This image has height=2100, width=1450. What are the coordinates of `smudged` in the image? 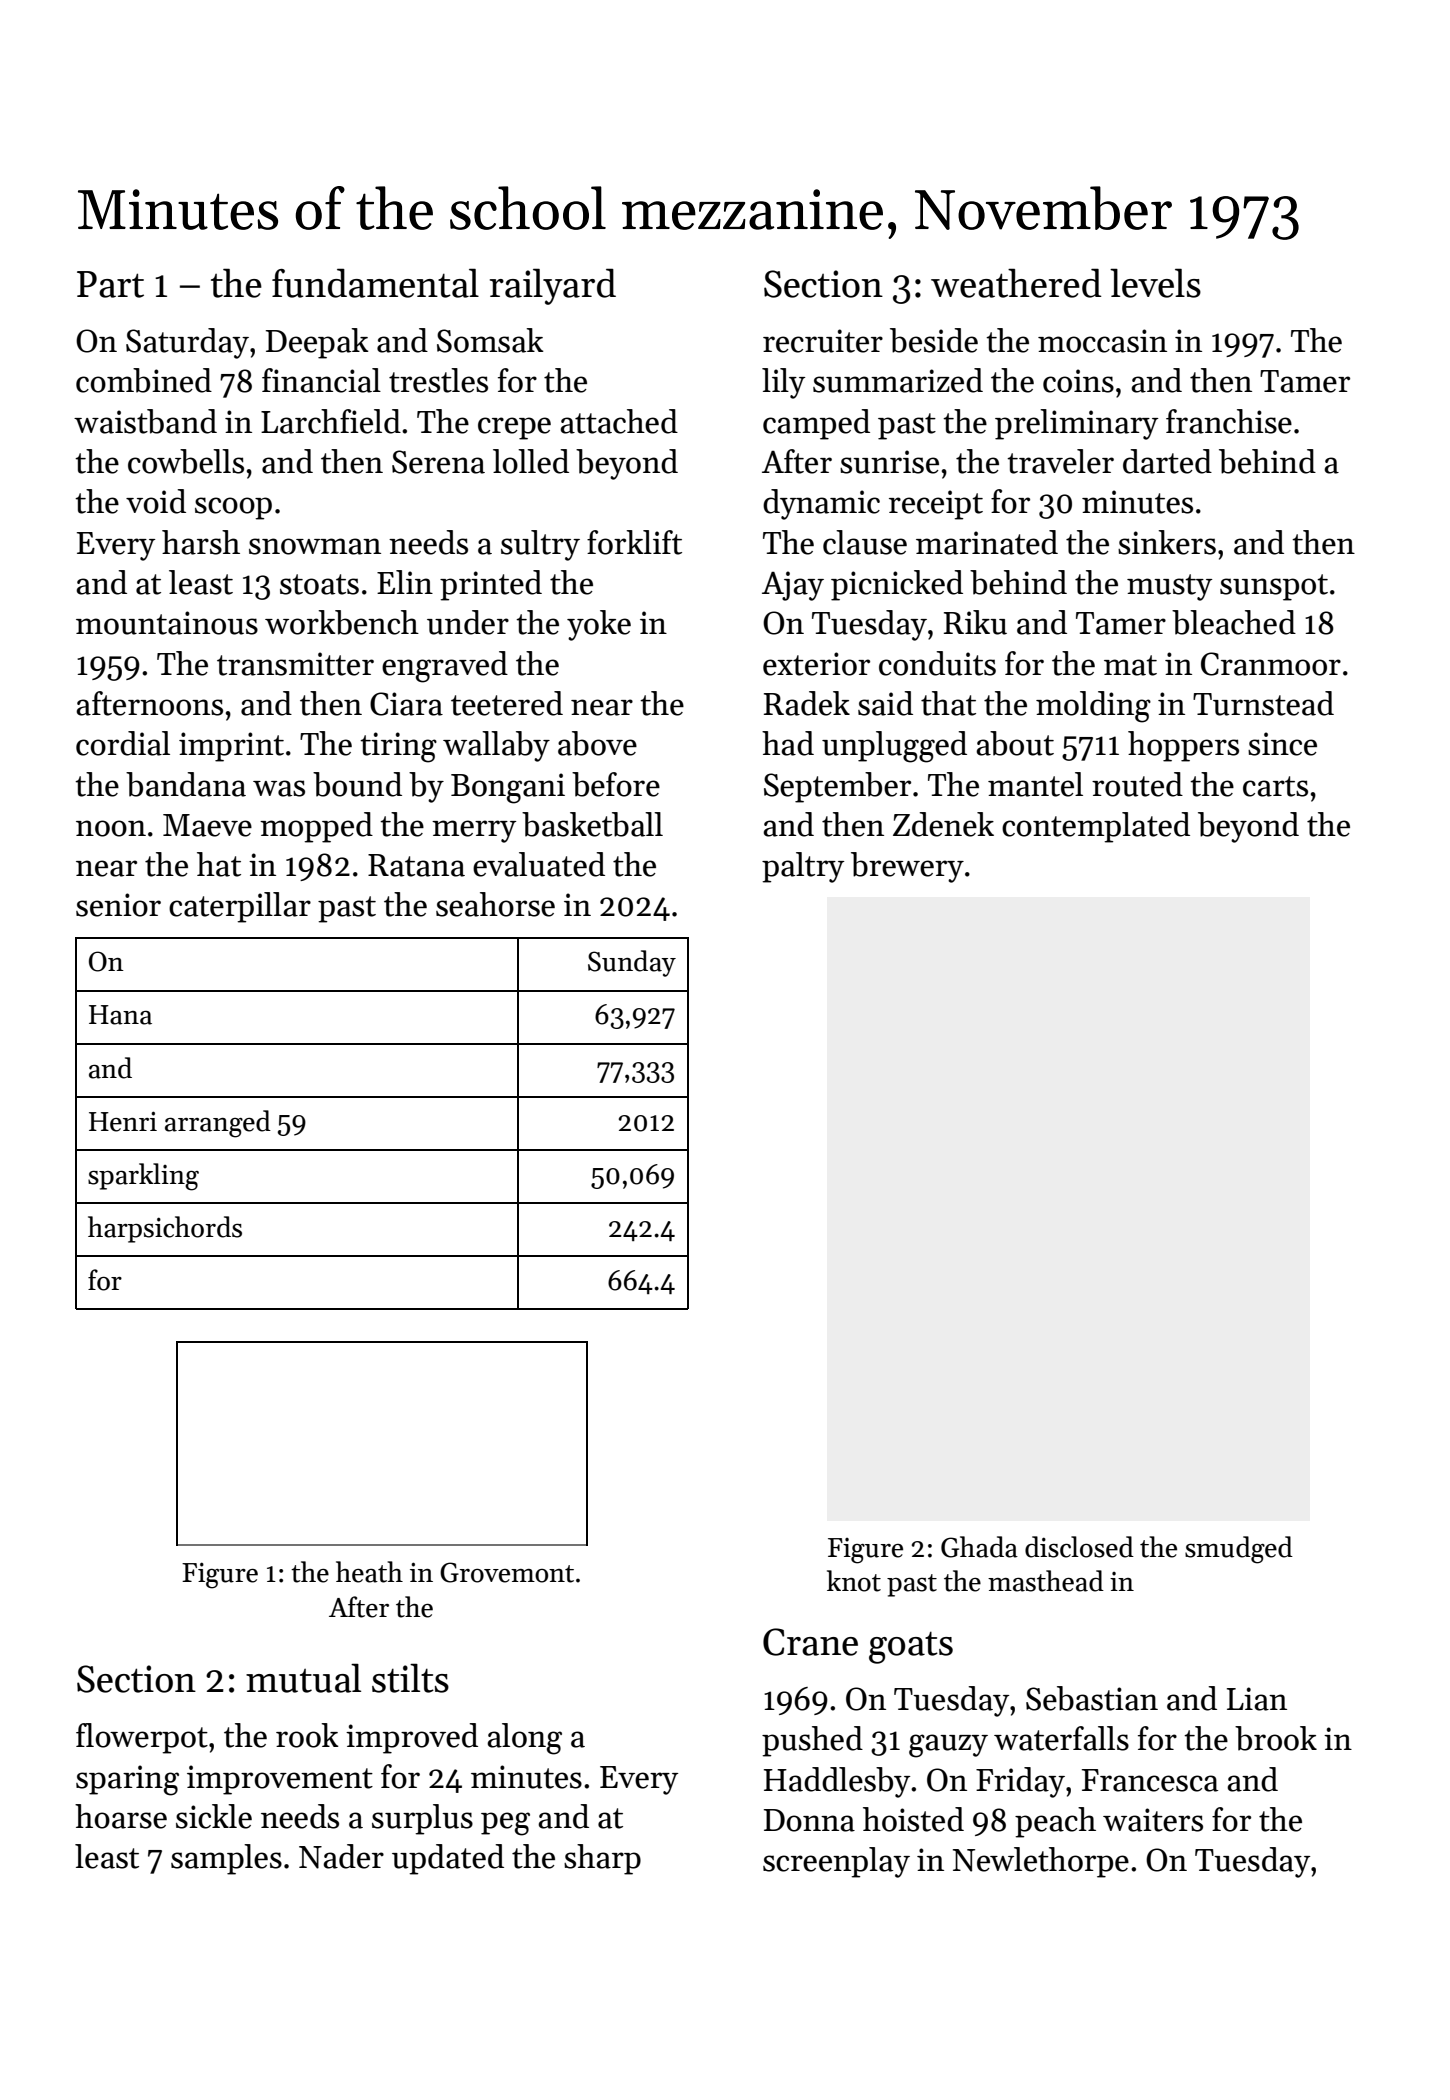 It's located at (1239, 1550).
